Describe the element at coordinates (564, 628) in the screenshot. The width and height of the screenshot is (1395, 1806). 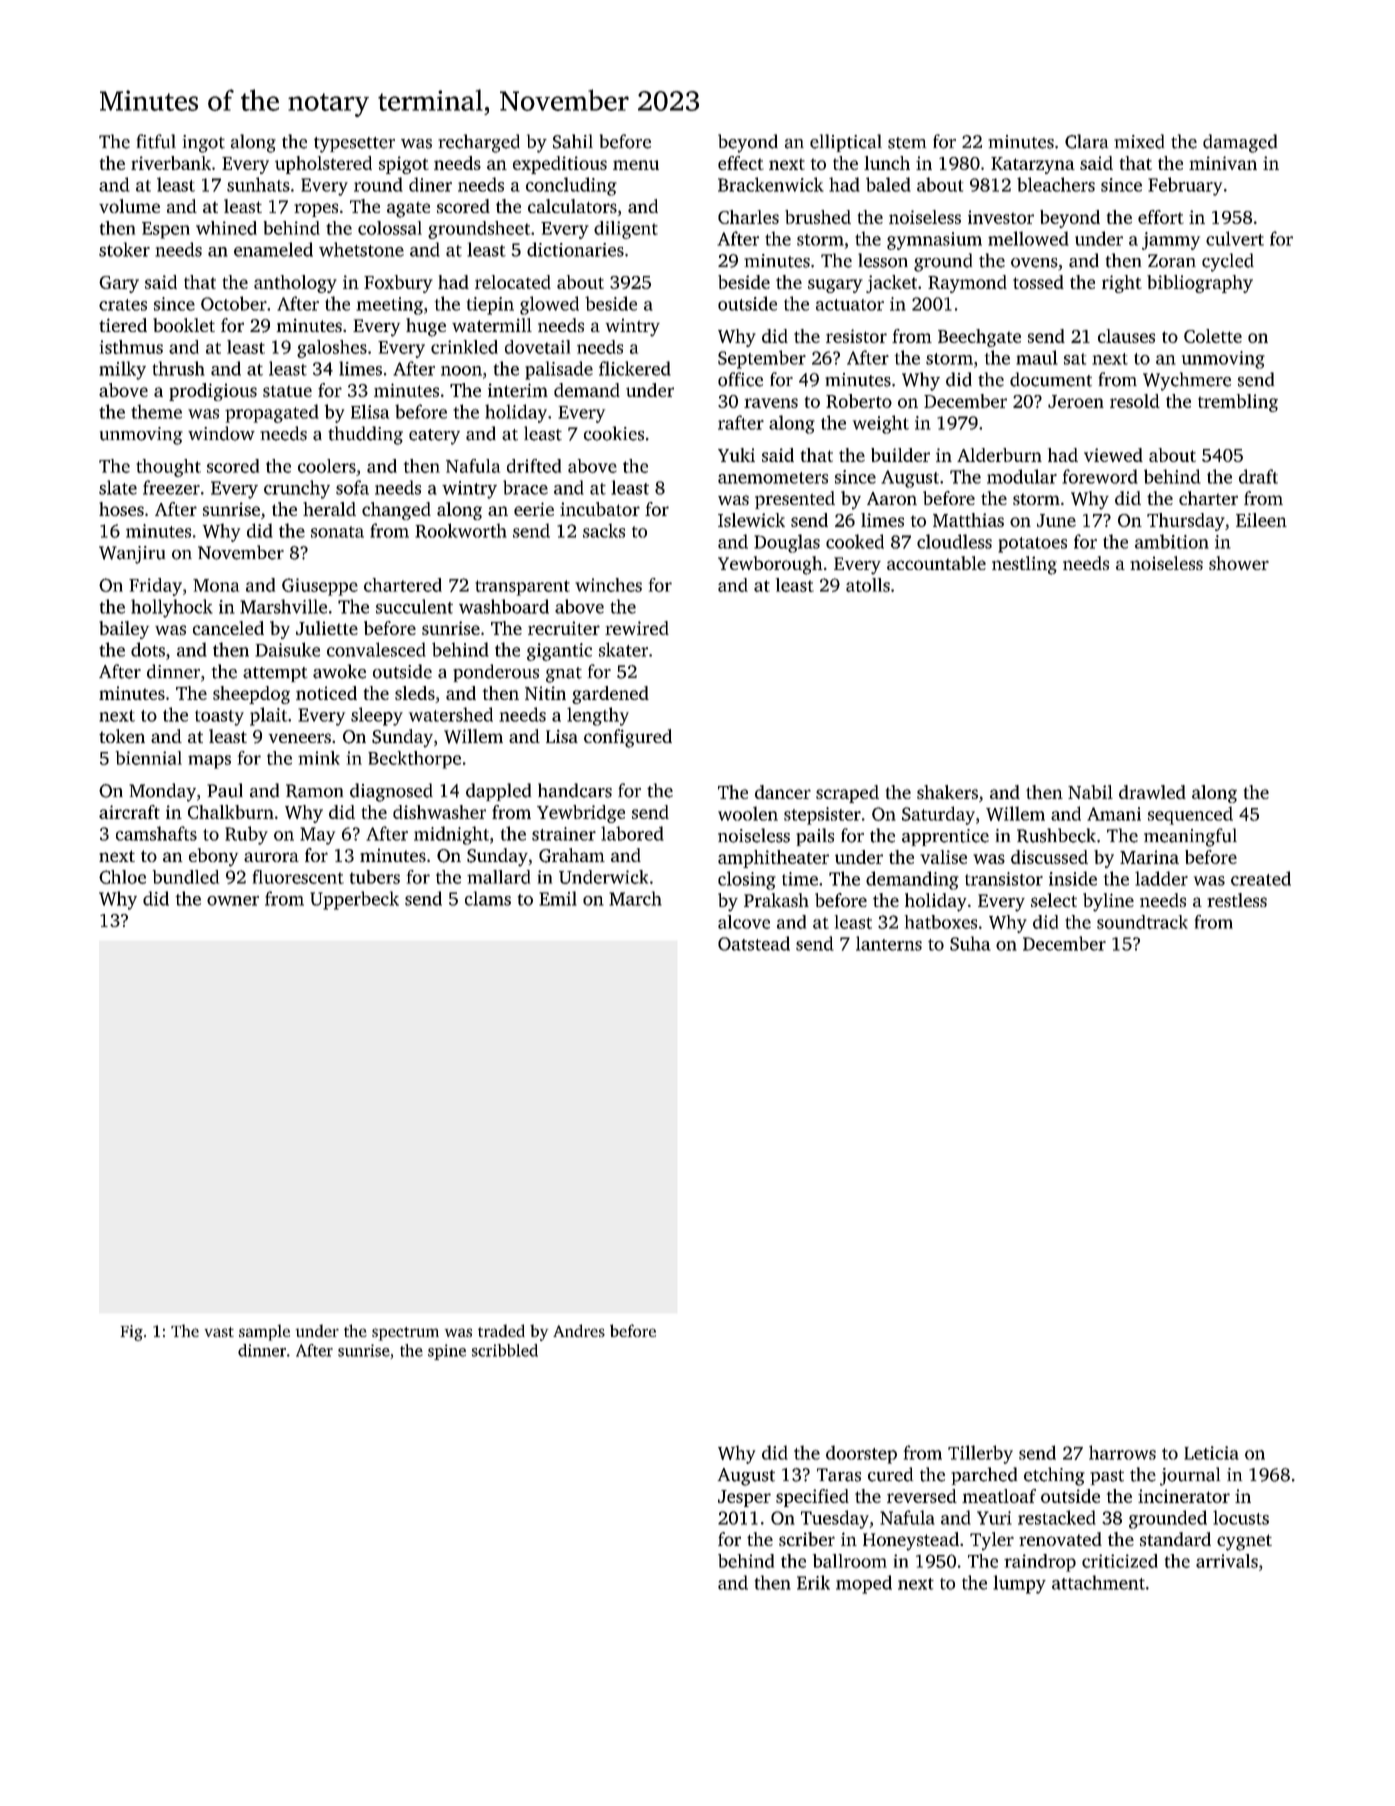
I see `recruiter` at that location.
